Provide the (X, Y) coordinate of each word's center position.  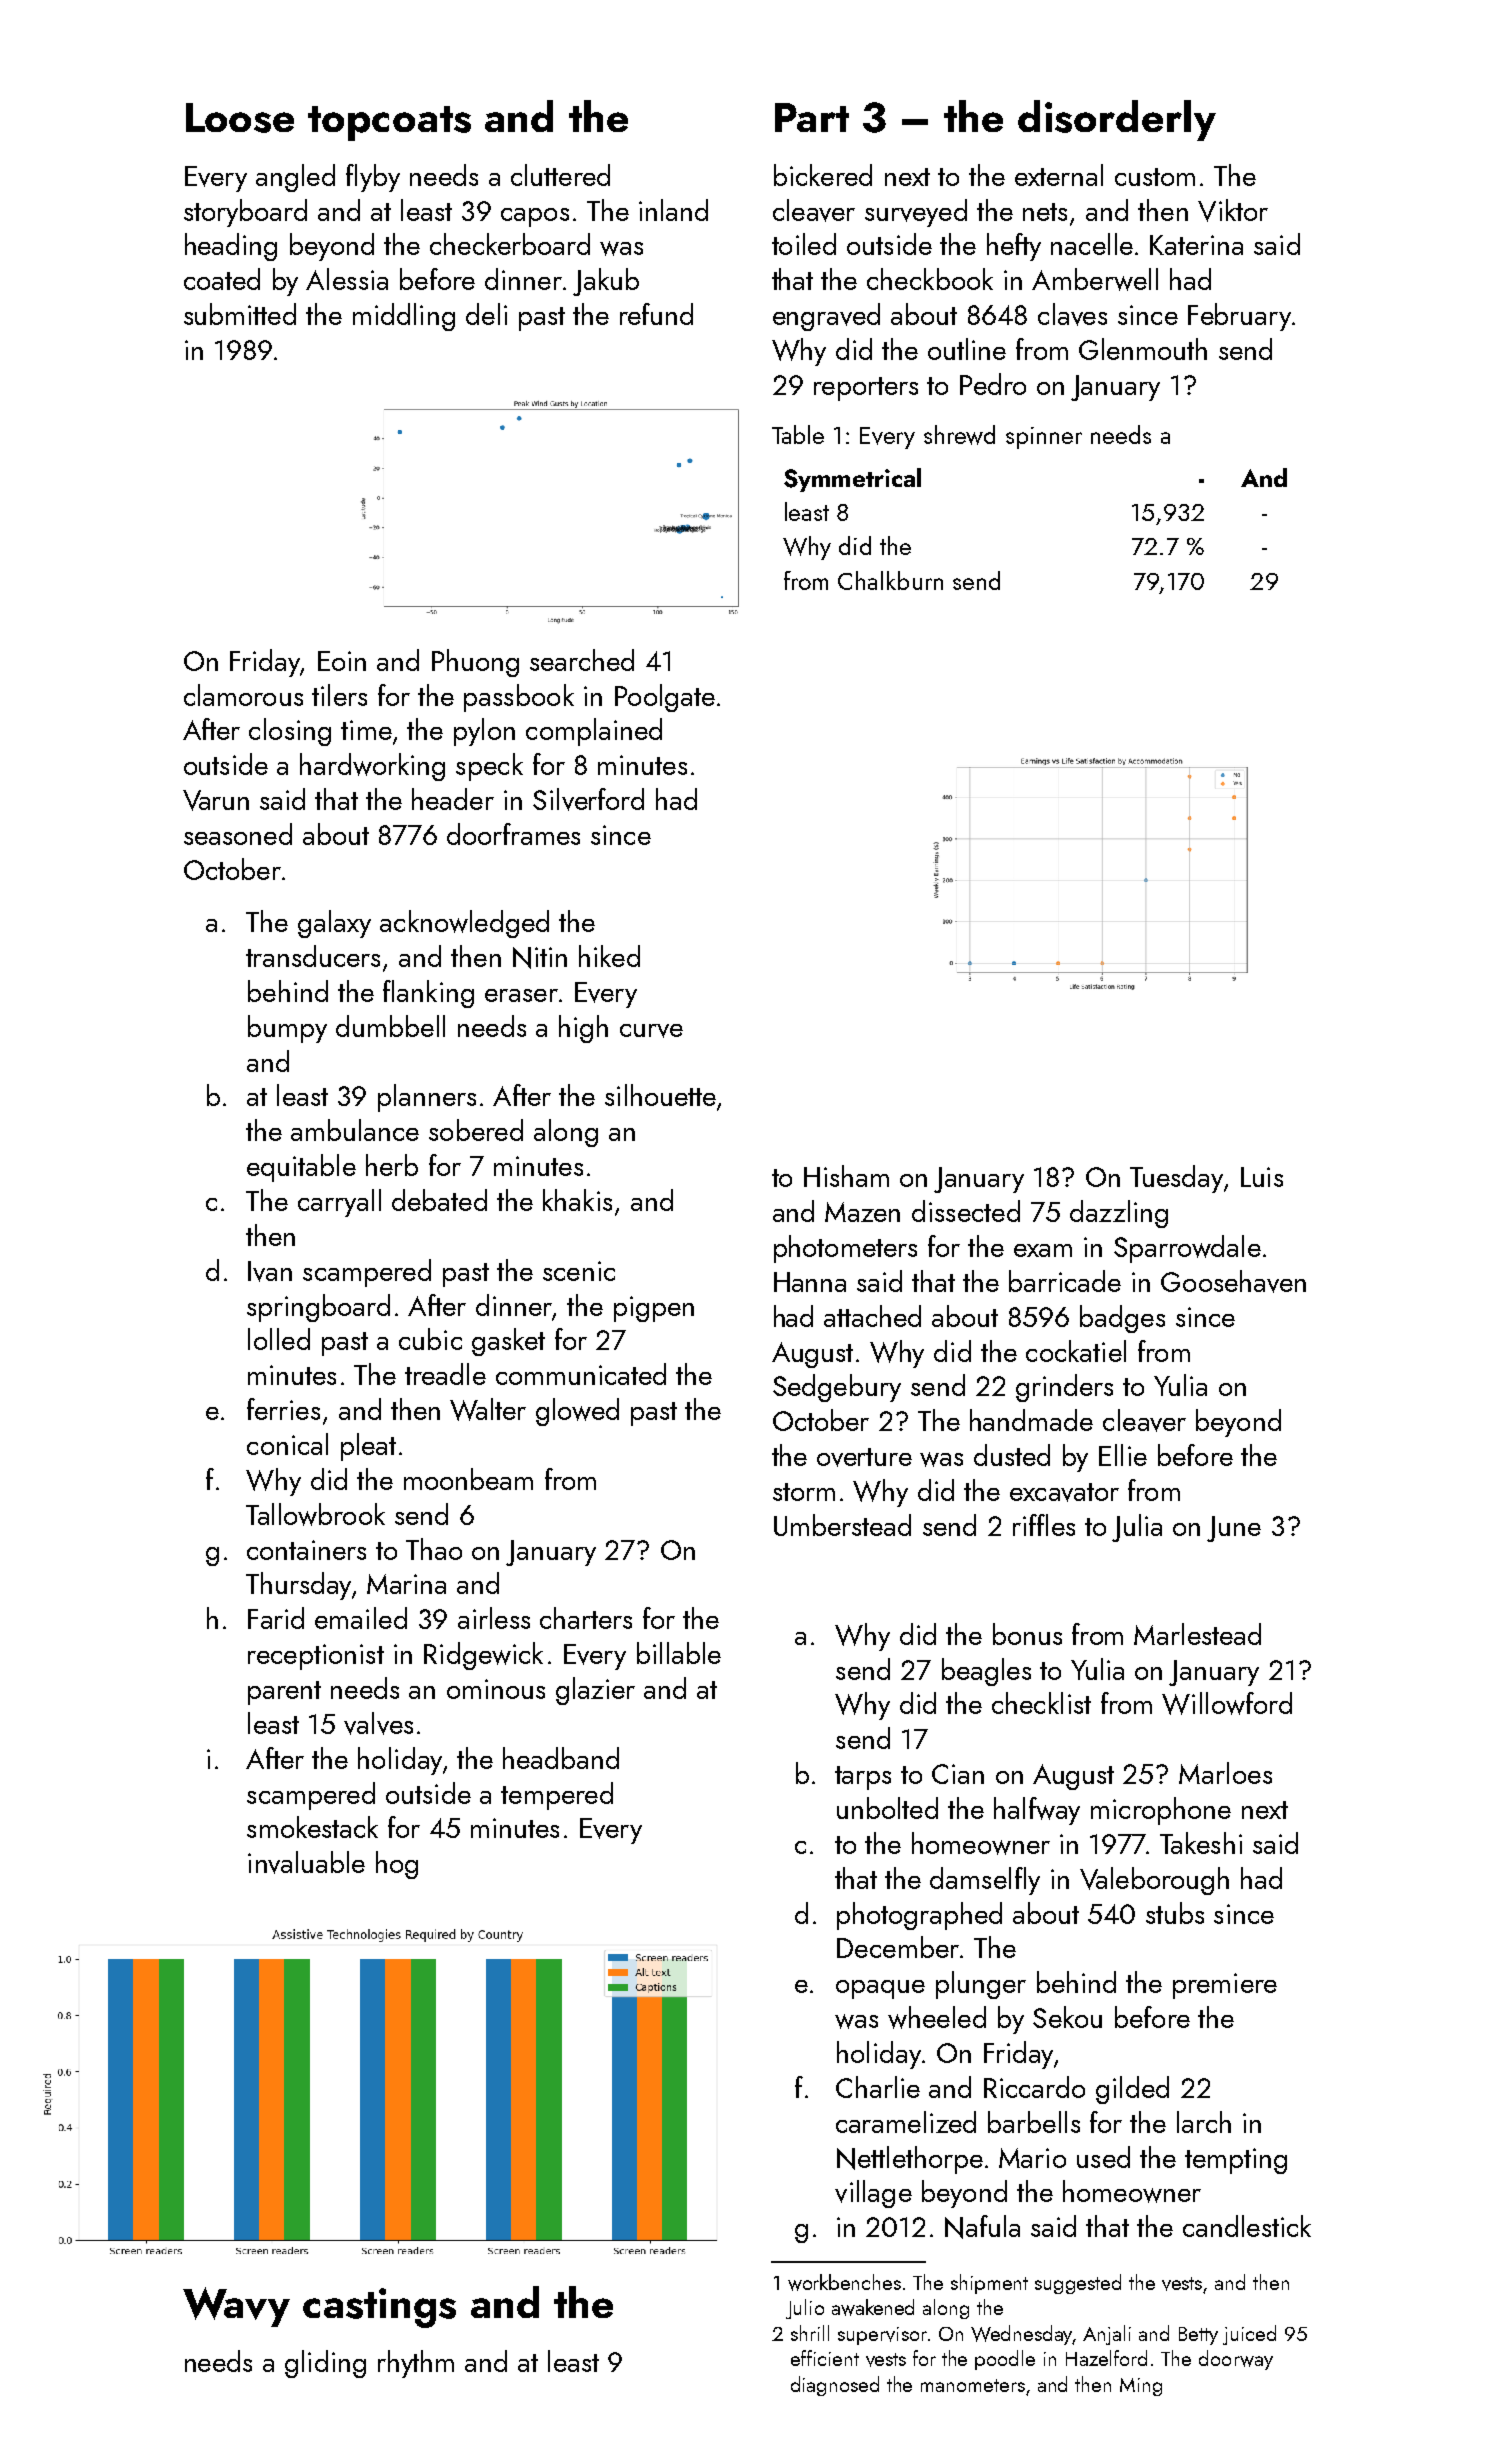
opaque (880, 1989)
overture (864, 1457)
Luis (1262, 1177)
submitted (240, 314)
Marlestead (1197, 1634)
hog (397, 1865)
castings (379, 2308)
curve (651, 1031)
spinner (1044, 438)
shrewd (959, 435)
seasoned (238, 834)
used (1103, 2157)
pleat (368, 1447)
